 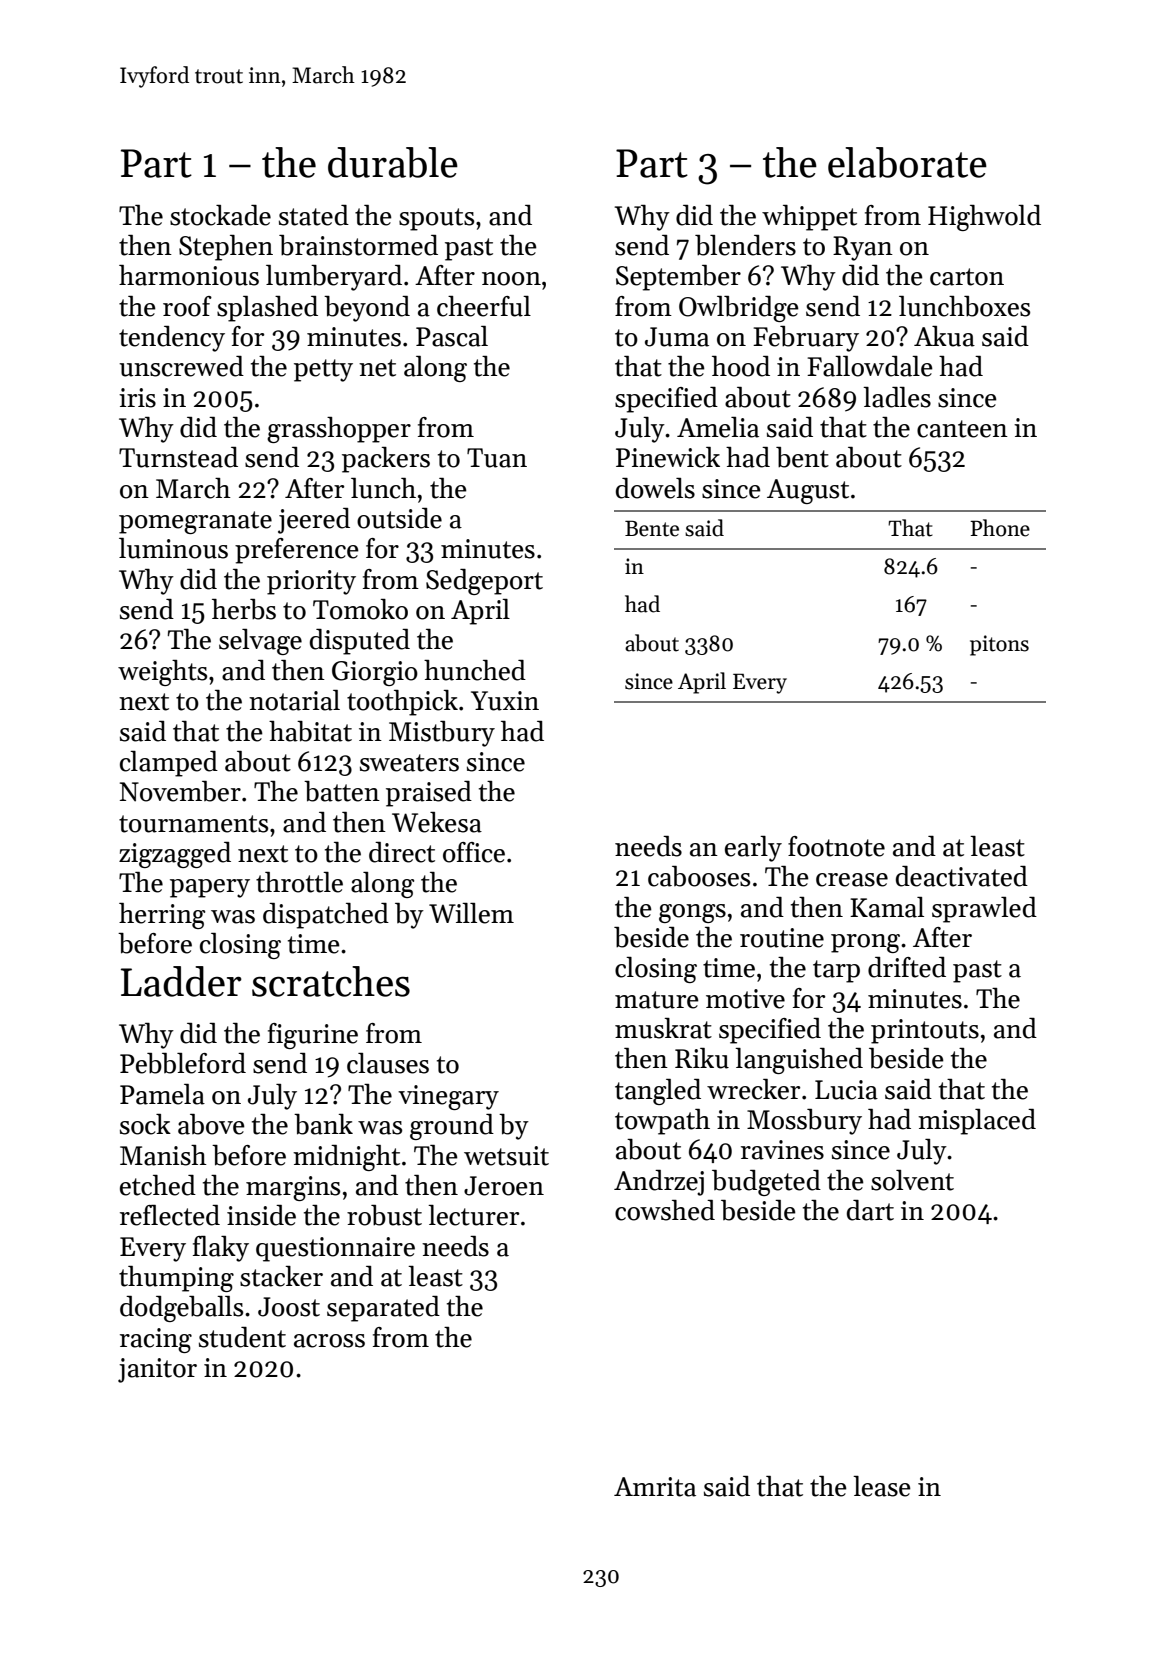 What do you see at coordinates (655, 1487) in the document?
I see `Amrita` at bounding box center [655, 1487].
